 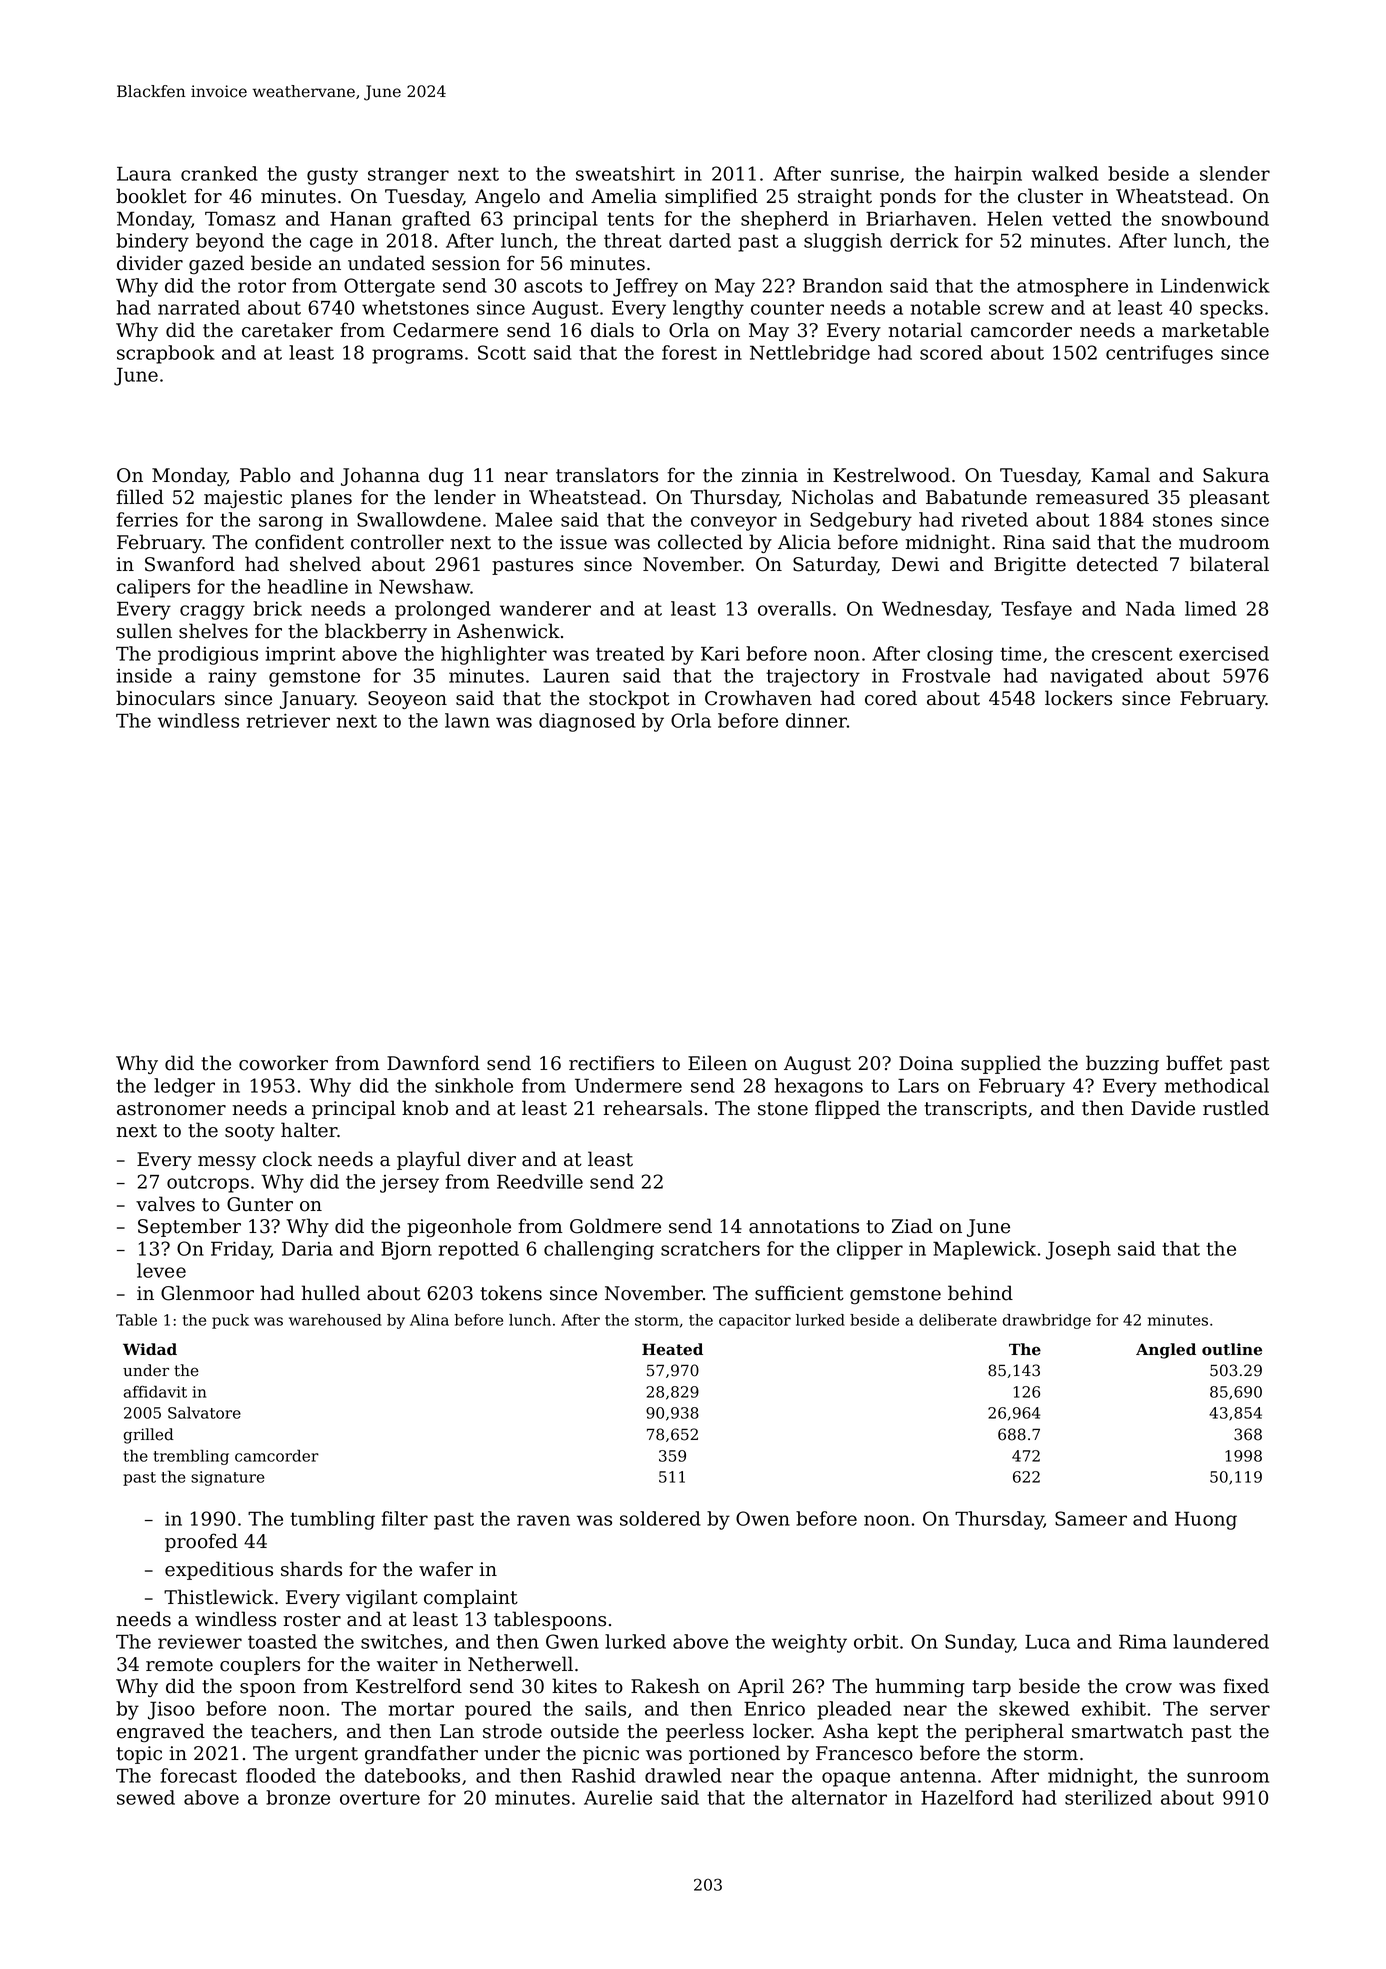 I want to click on fixed, so click(x=1246, y=1686).
